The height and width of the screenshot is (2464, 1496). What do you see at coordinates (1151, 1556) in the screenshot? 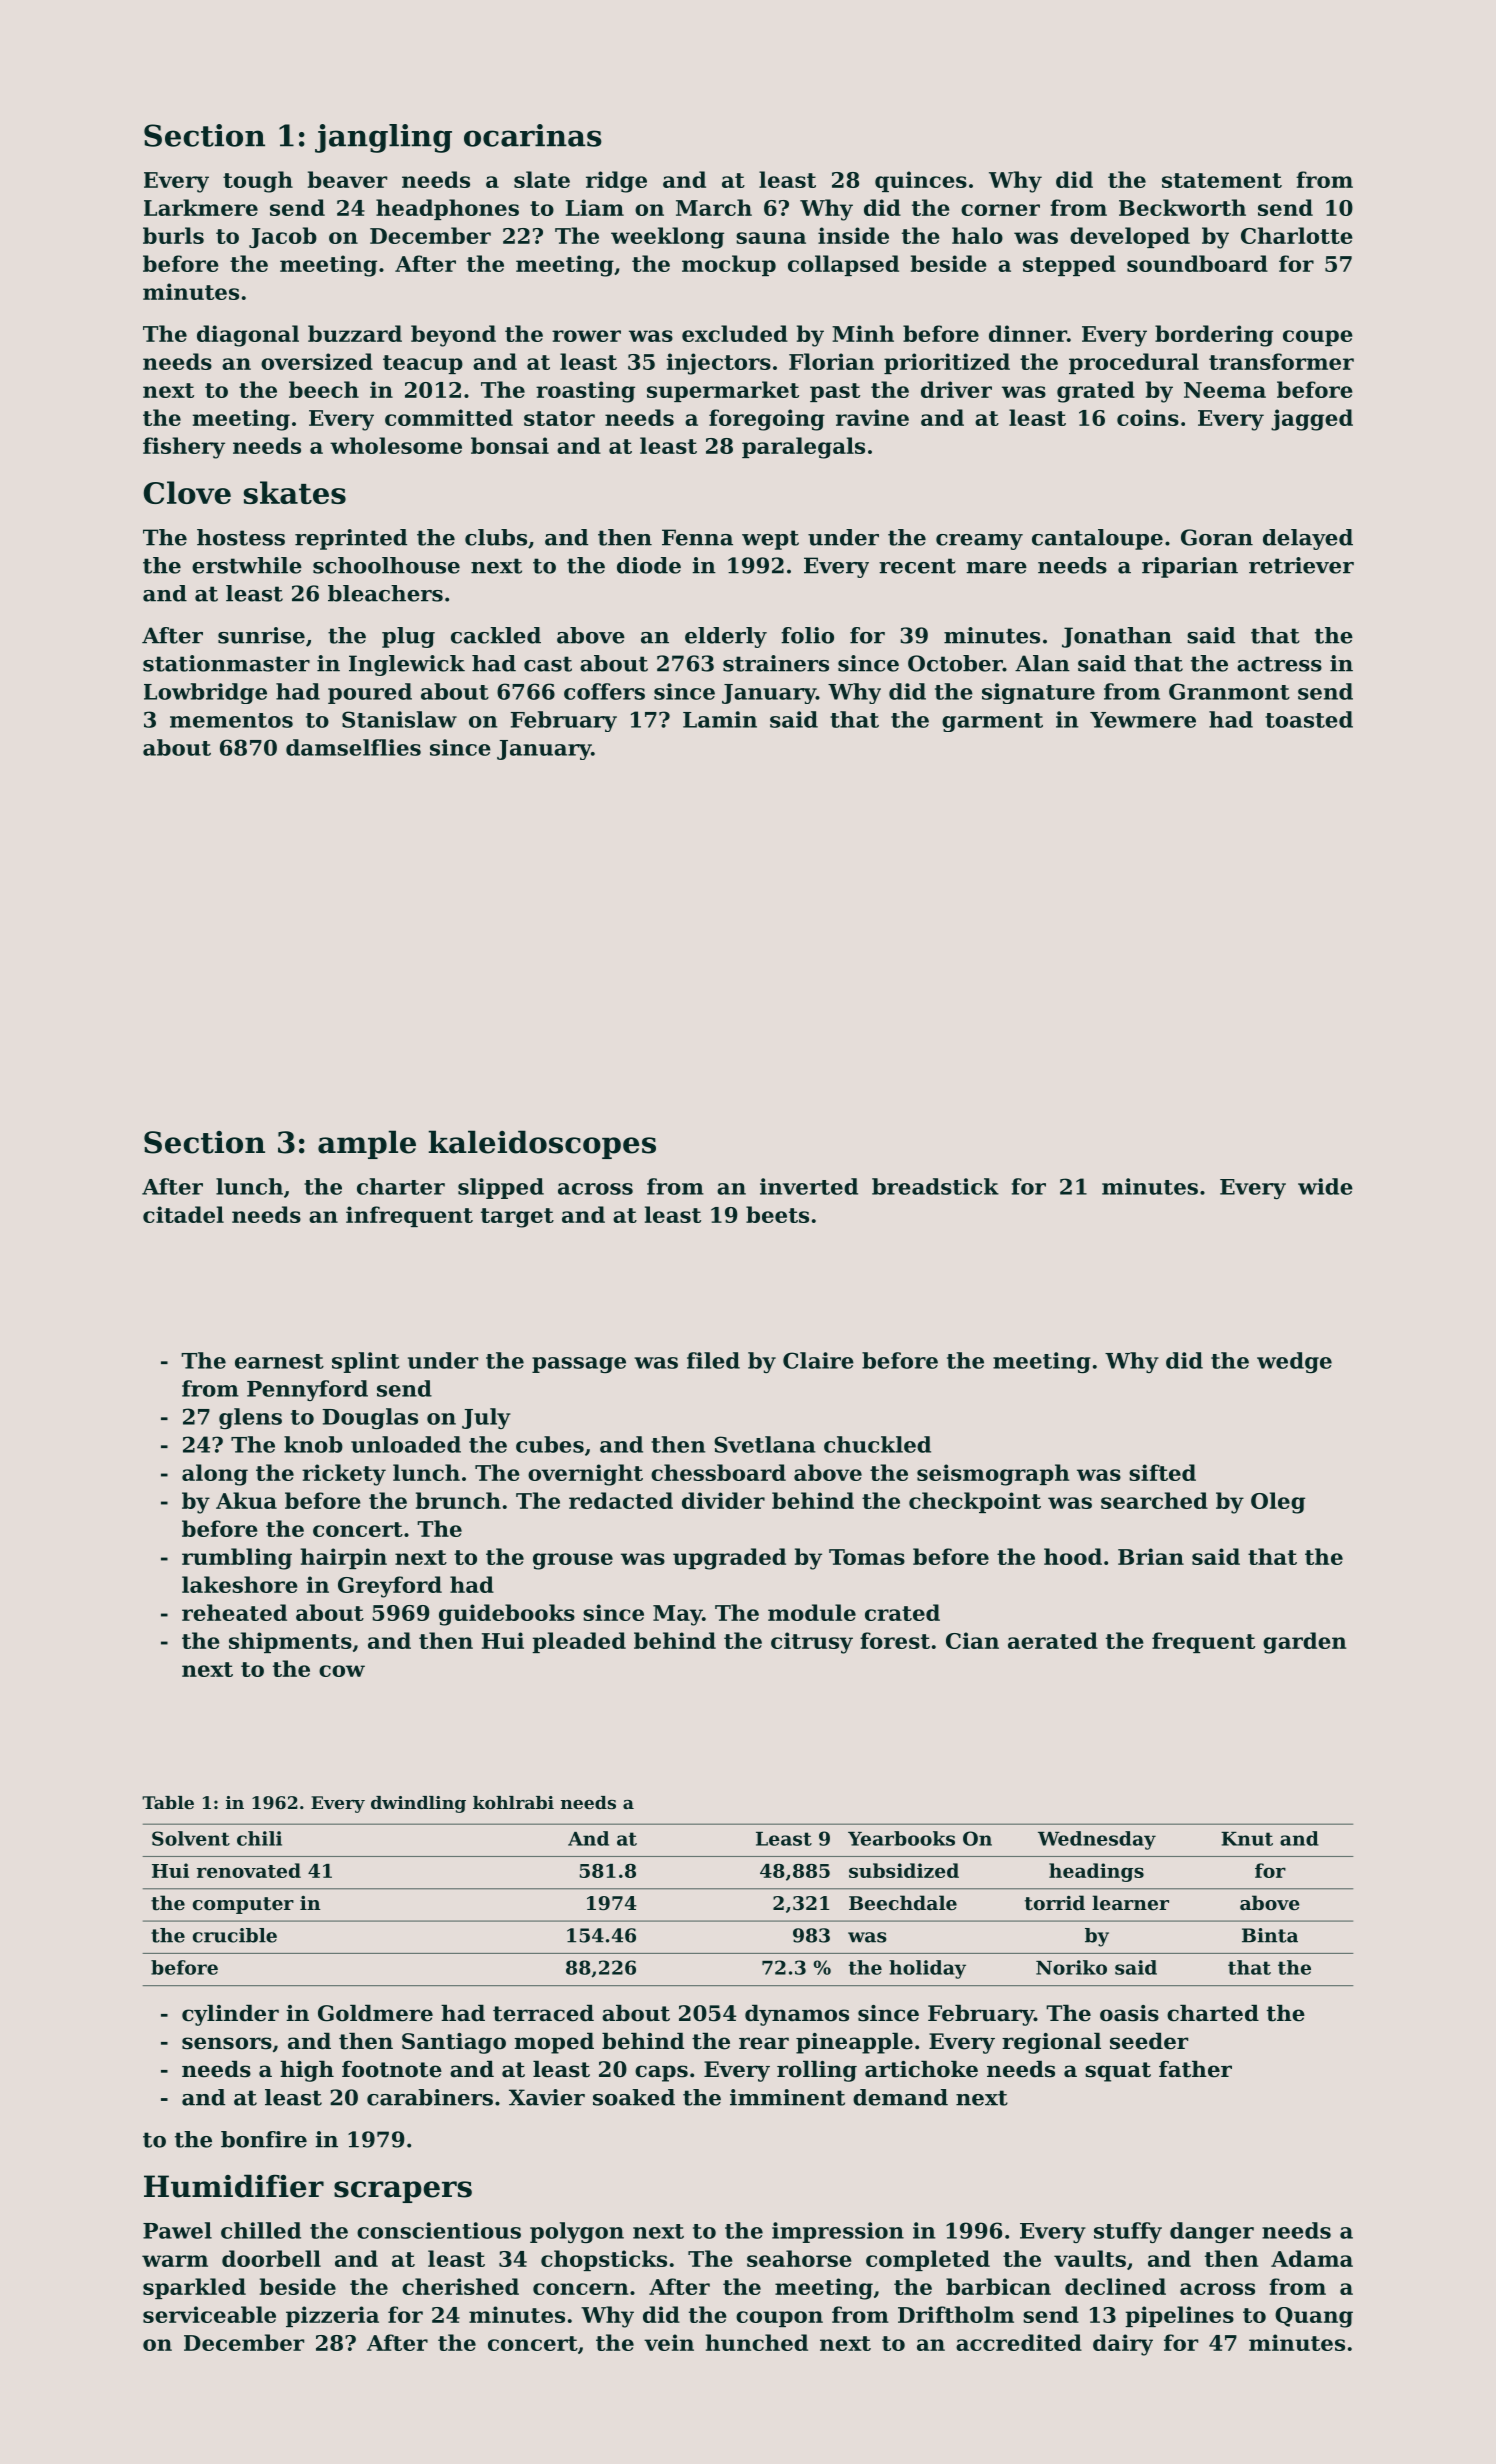
I see `Brian` at bounding box center [1151, 1556].
